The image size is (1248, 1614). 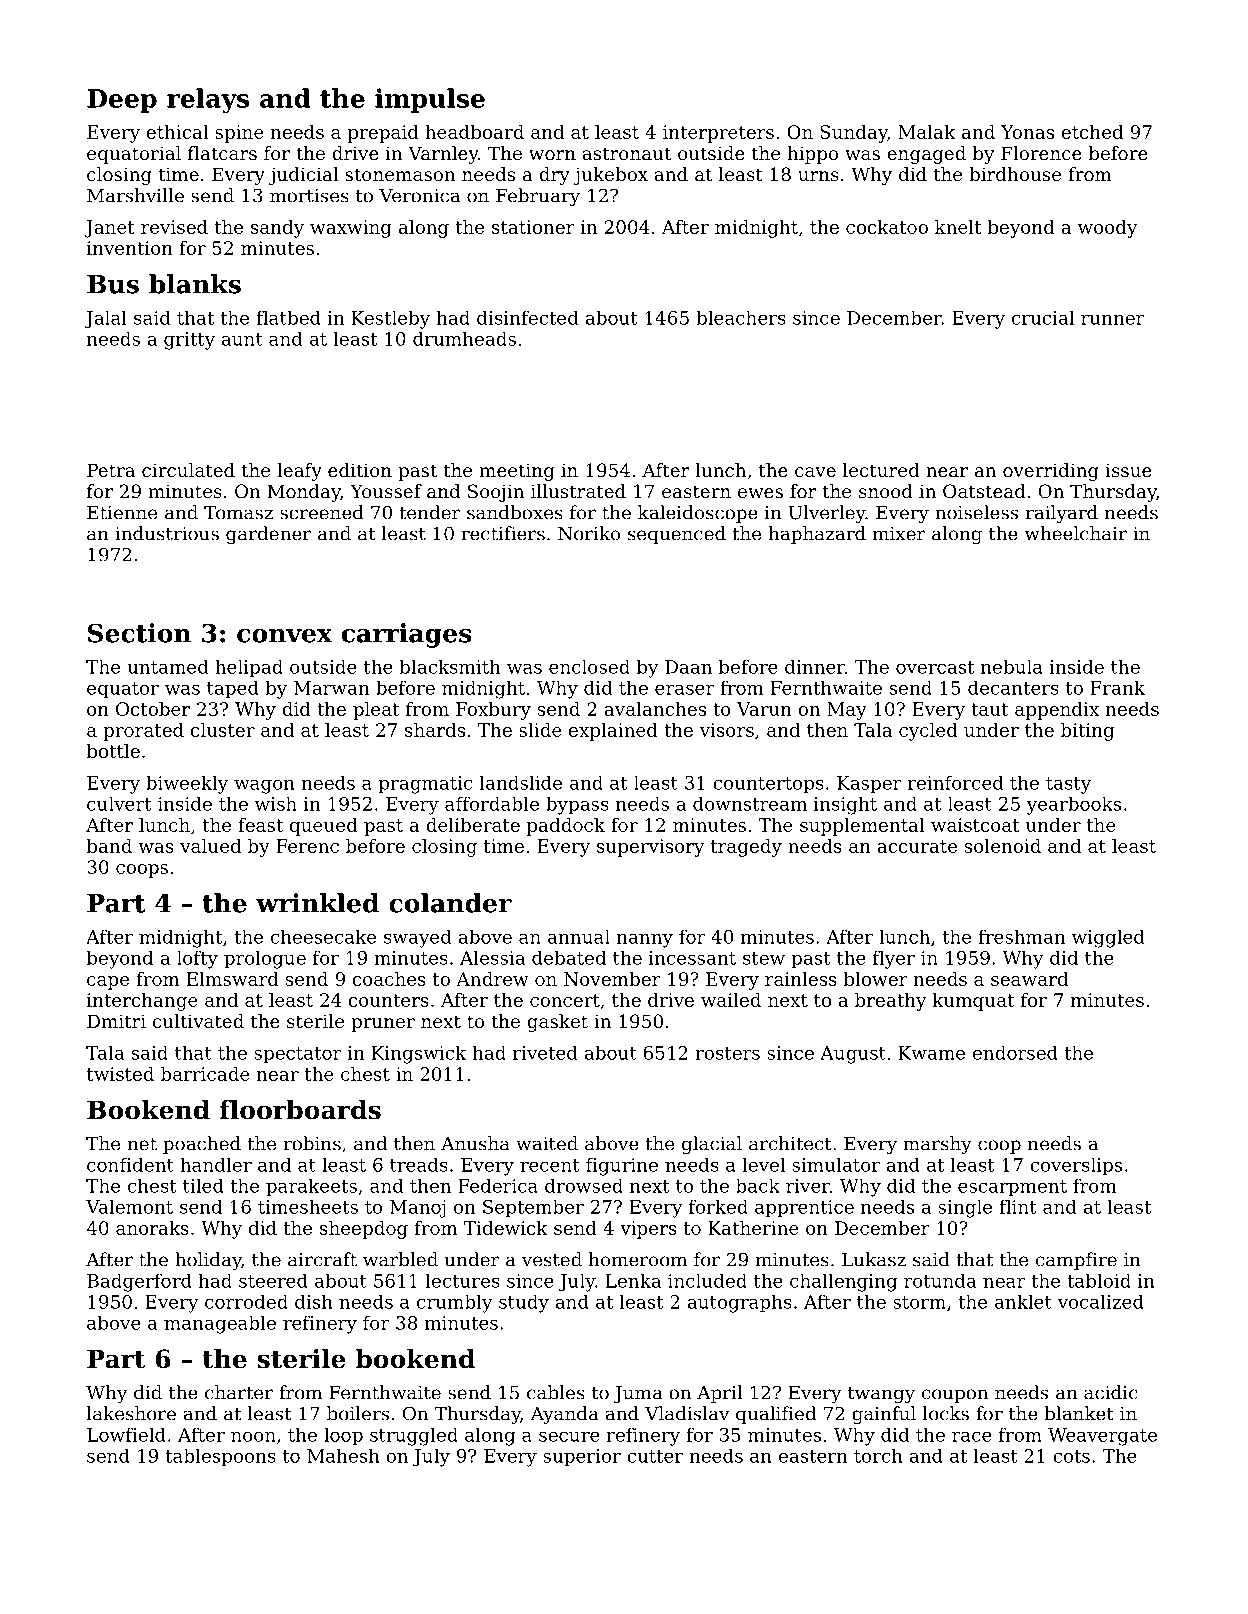 I want to click on aircraft, so click(x=322, y=1259).
